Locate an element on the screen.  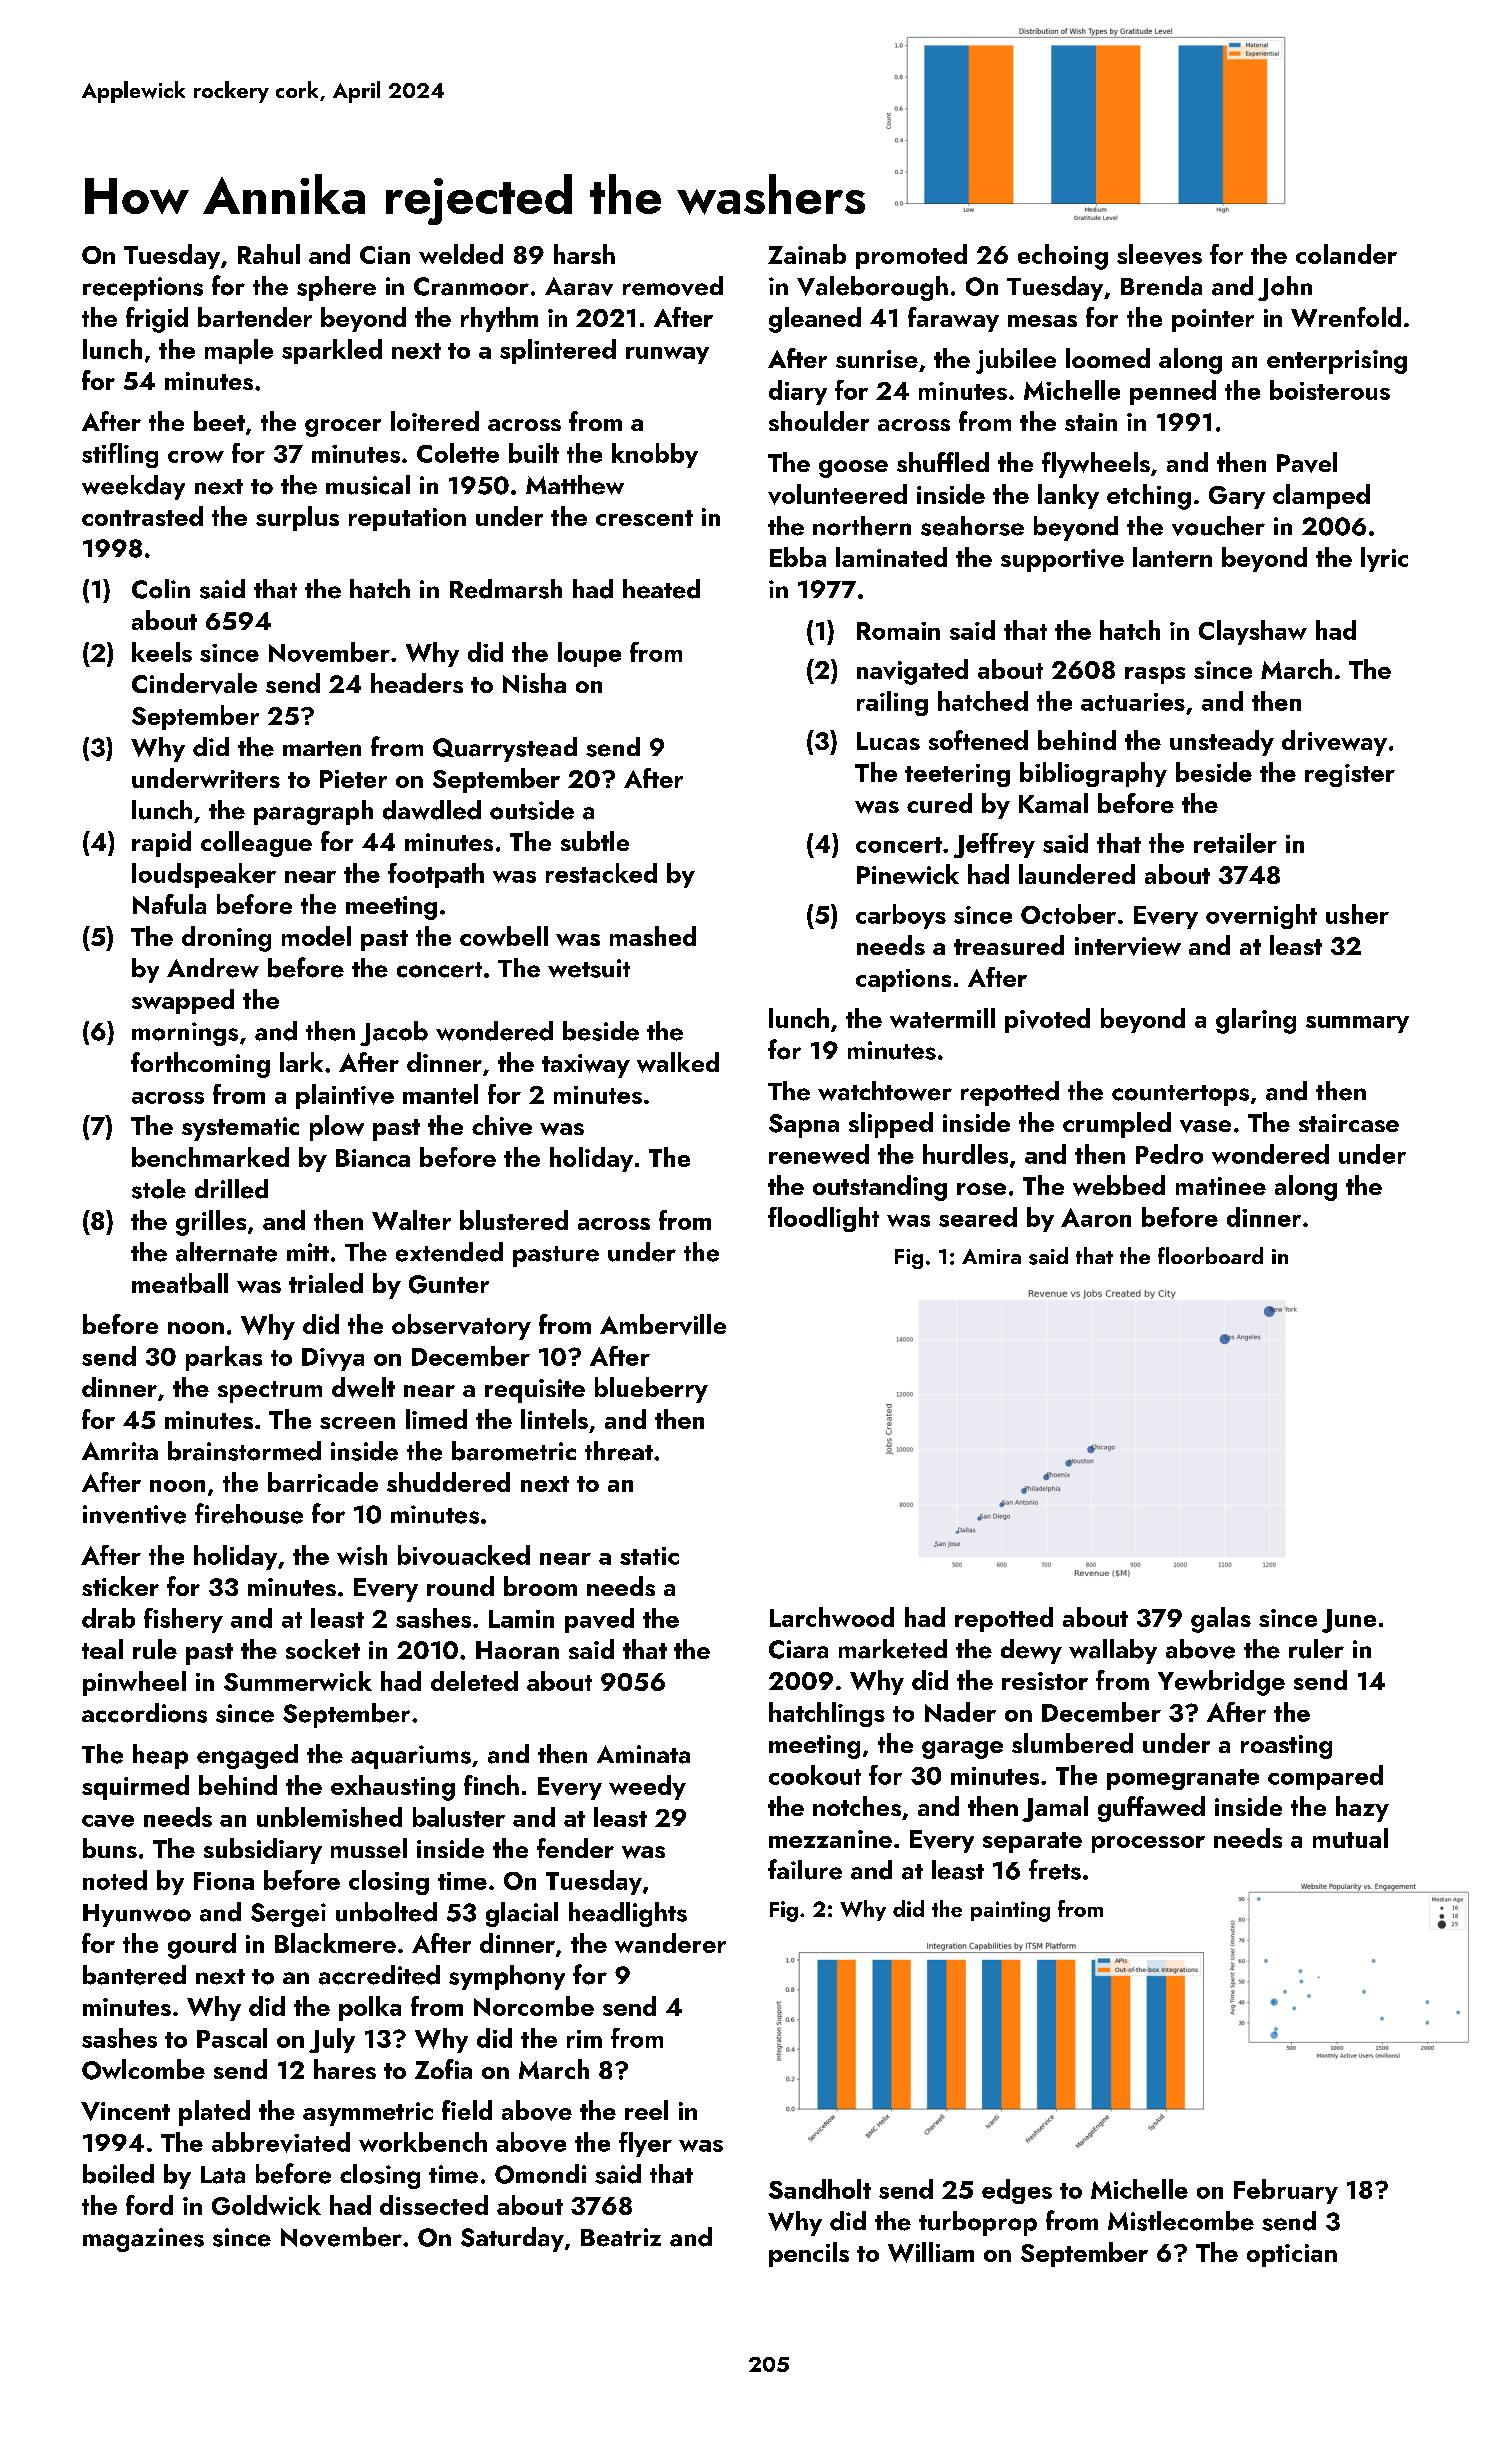
blueberry is located at coordinates (651, 1390).
